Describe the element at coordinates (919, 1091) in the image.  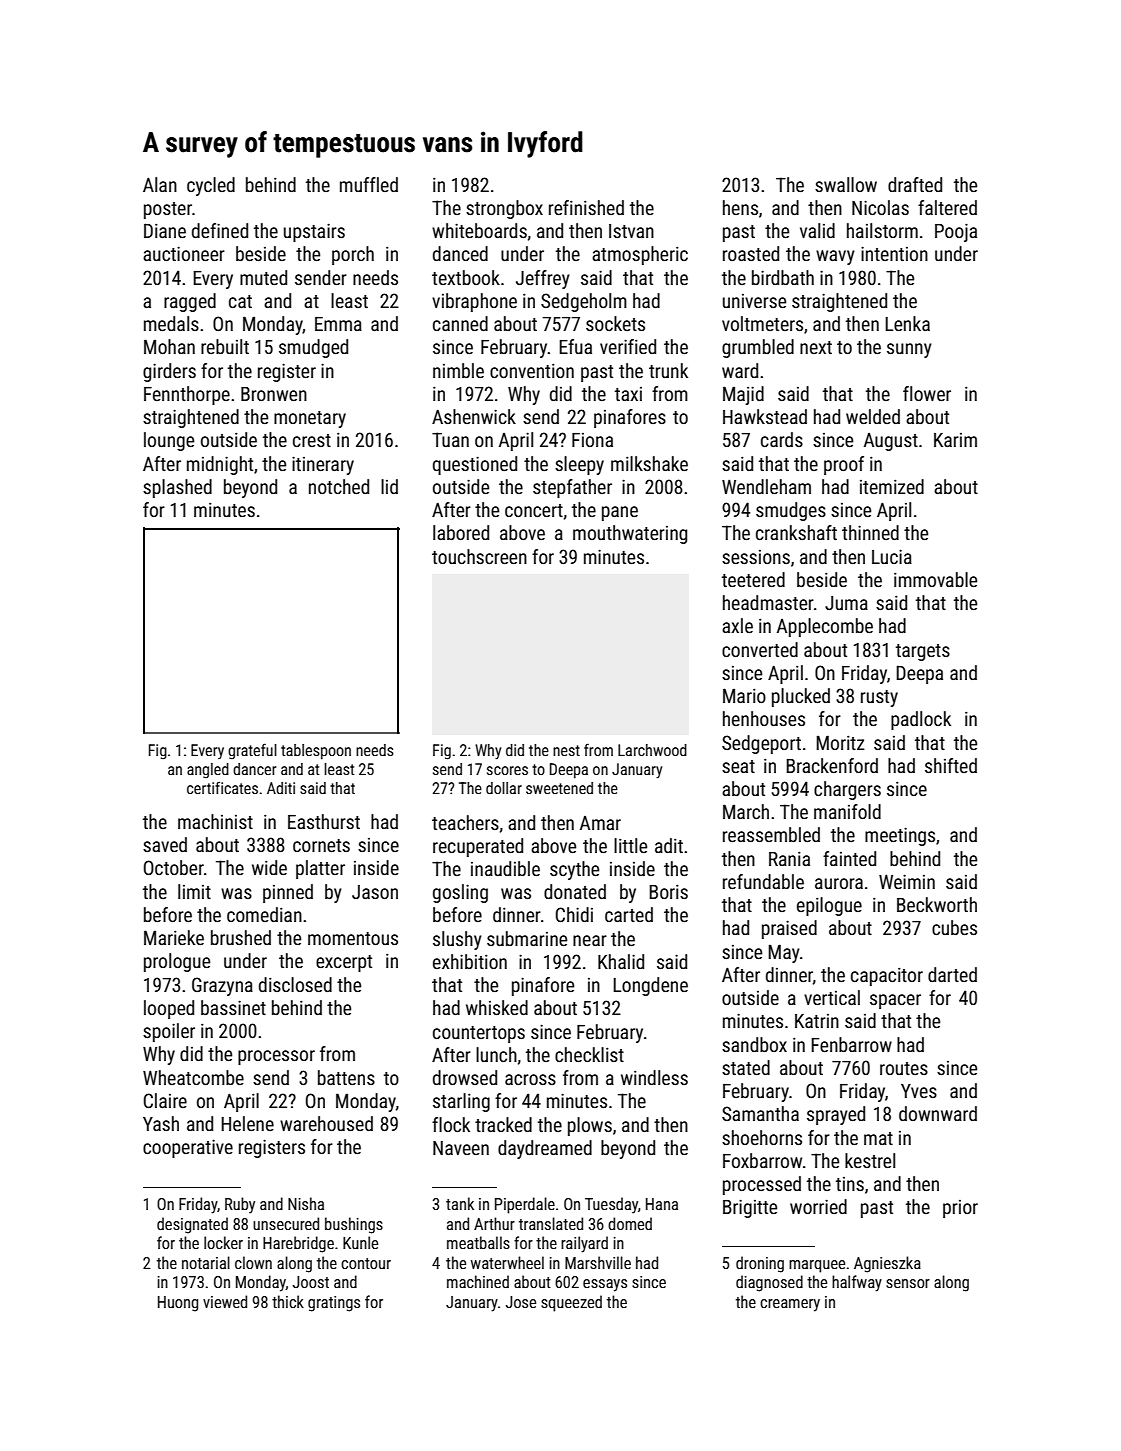
I see `Yves` at that location.
